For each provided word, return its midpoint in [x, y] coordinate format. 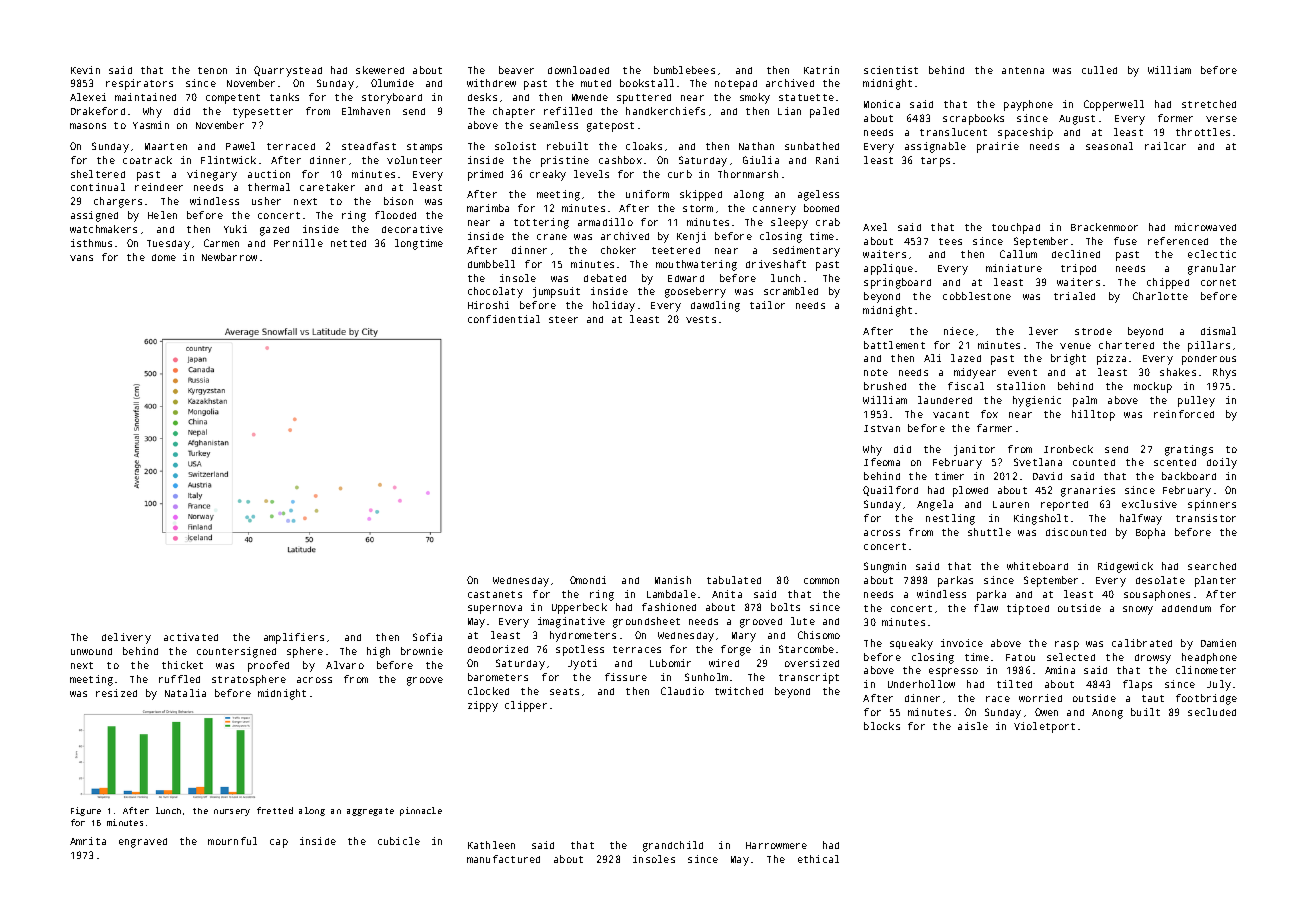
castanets [495, 594]
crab [828, 222]
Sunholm [706, 677]
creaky [548, 175]
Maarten [166, 146]
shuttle [989, 532]
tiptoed [1028, 609]
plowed [970, 491]
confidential [504, 319]
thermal [269, 187]
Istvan [882, 428]
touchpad [1016, 228]
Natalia [185, 693]
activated [191, 637]
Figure [86, 811]
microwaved [1205, 227]
